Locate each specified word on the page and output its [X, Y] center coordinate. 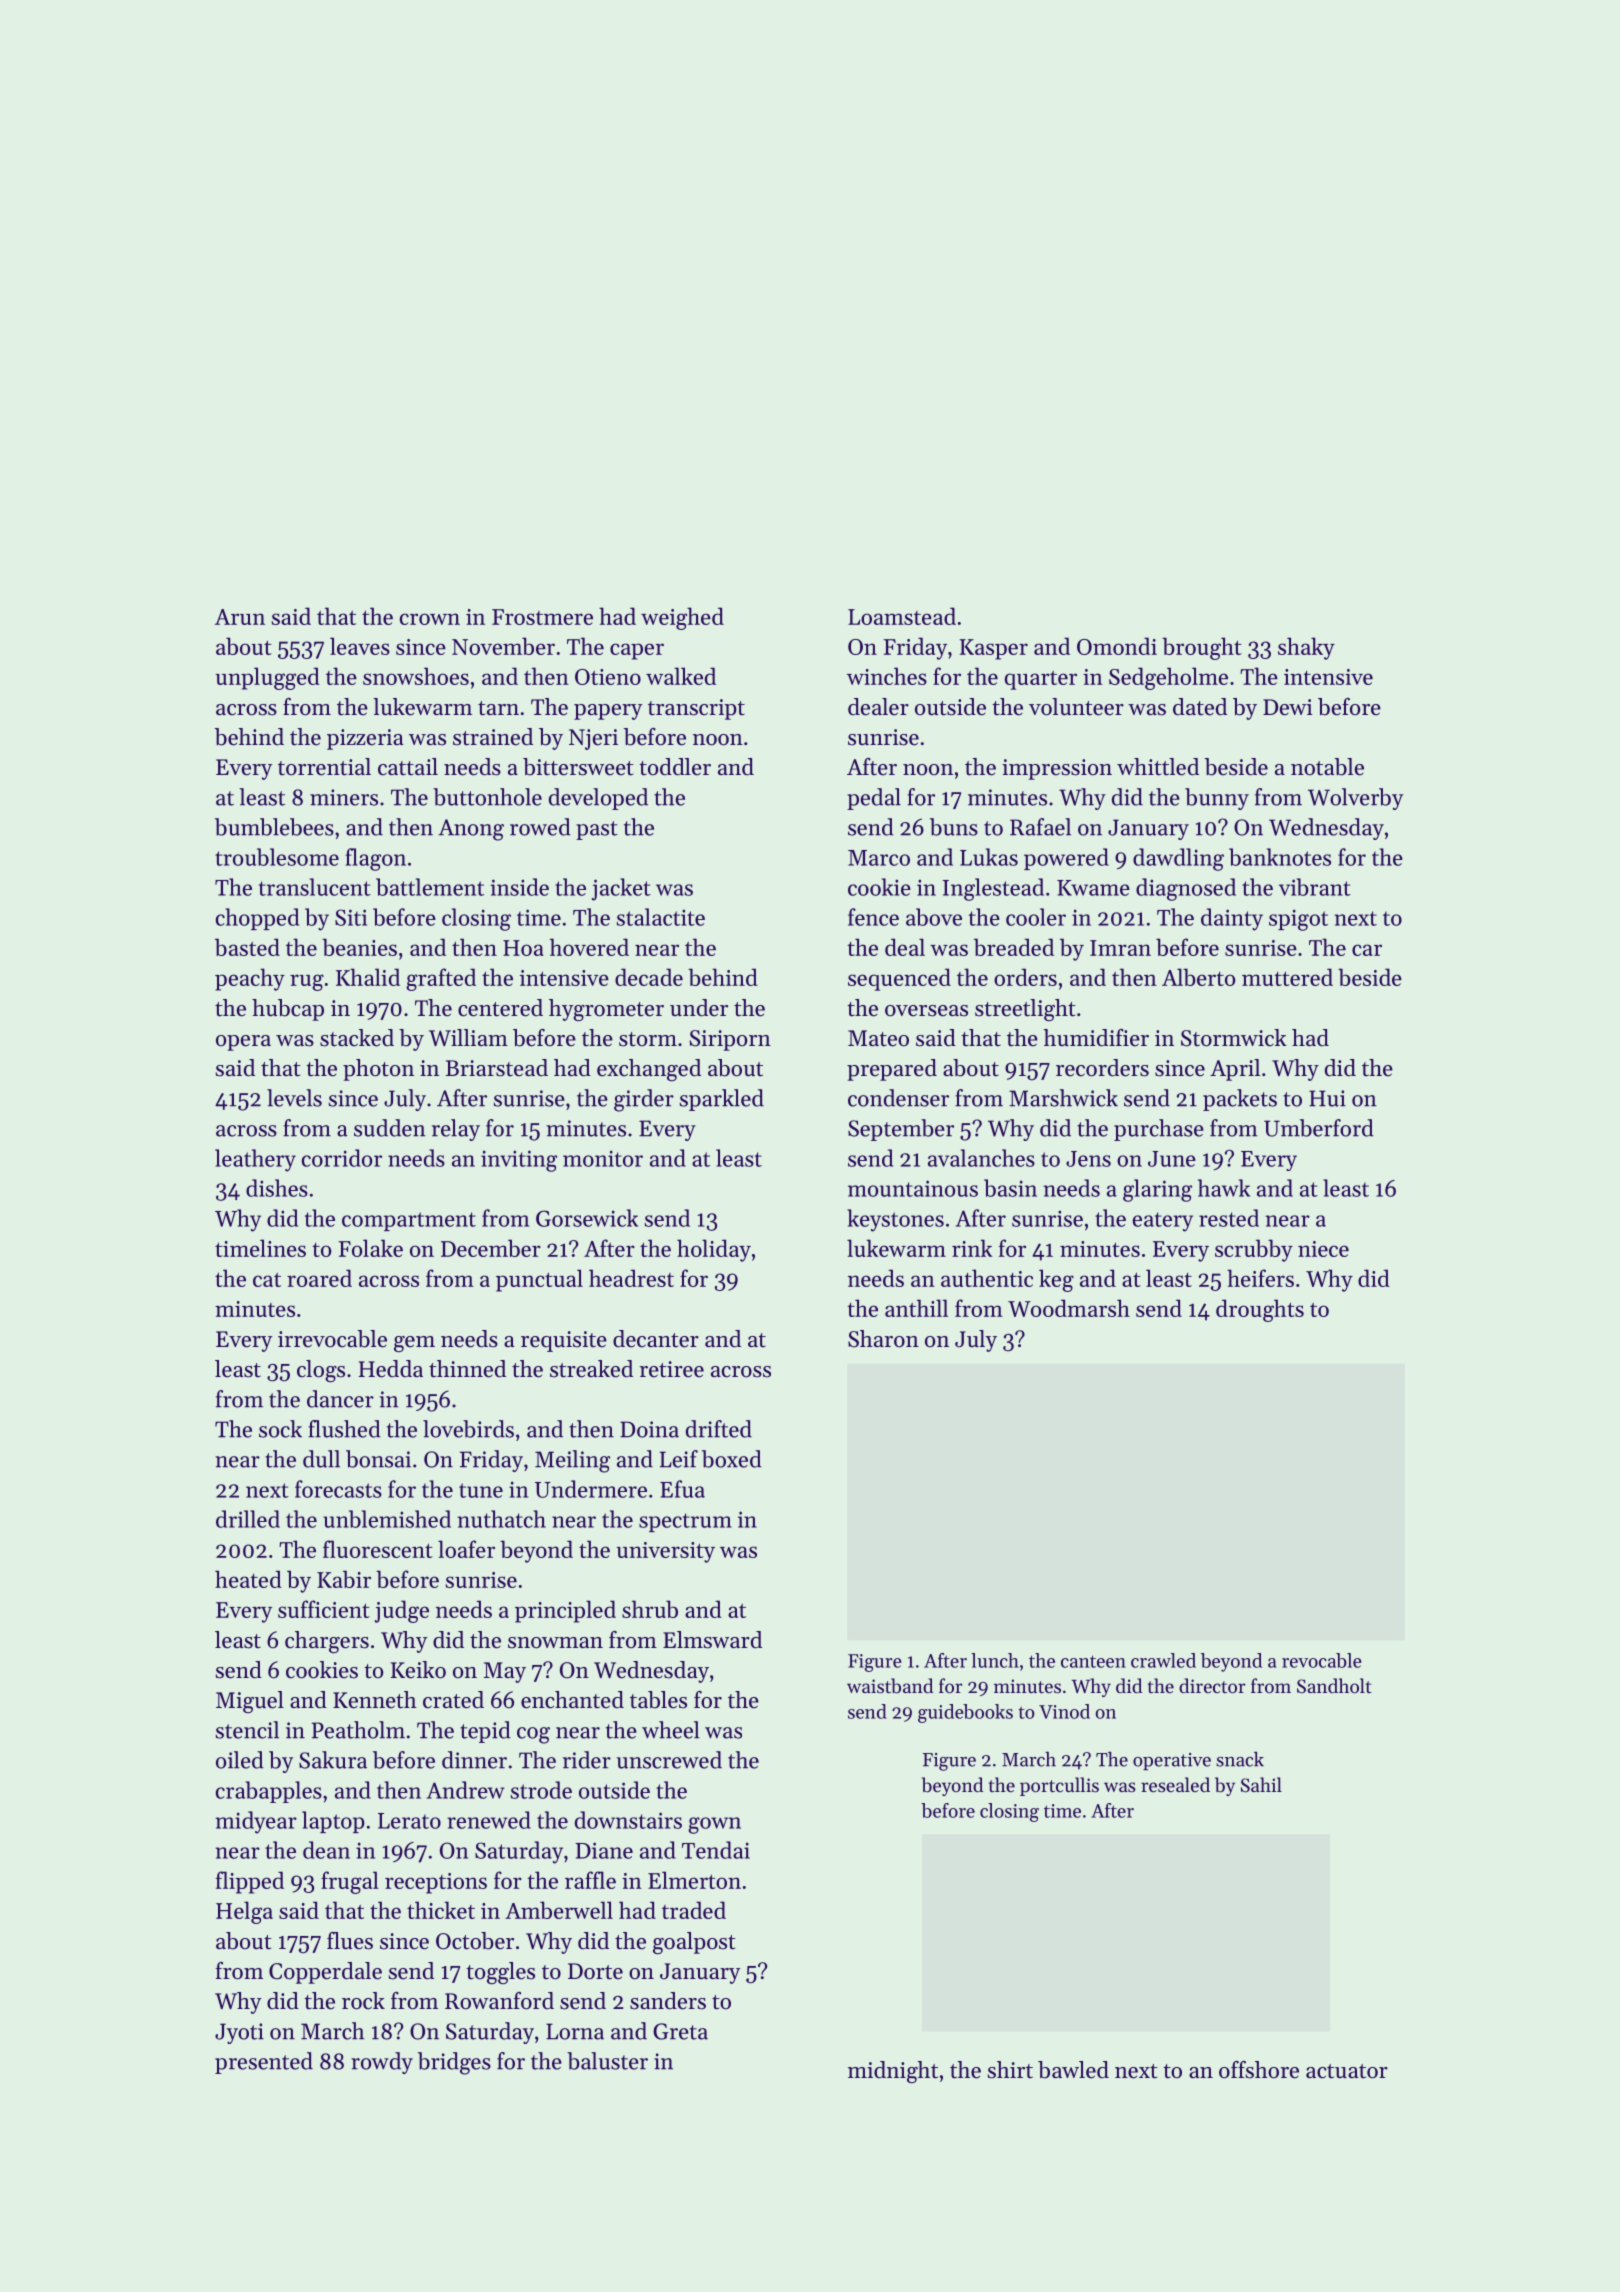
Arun [240, 617]
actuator [1347, 2071]
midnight [893, 2072]
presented [264, 2063]
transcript [696, 709]
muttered [1287, 977]
